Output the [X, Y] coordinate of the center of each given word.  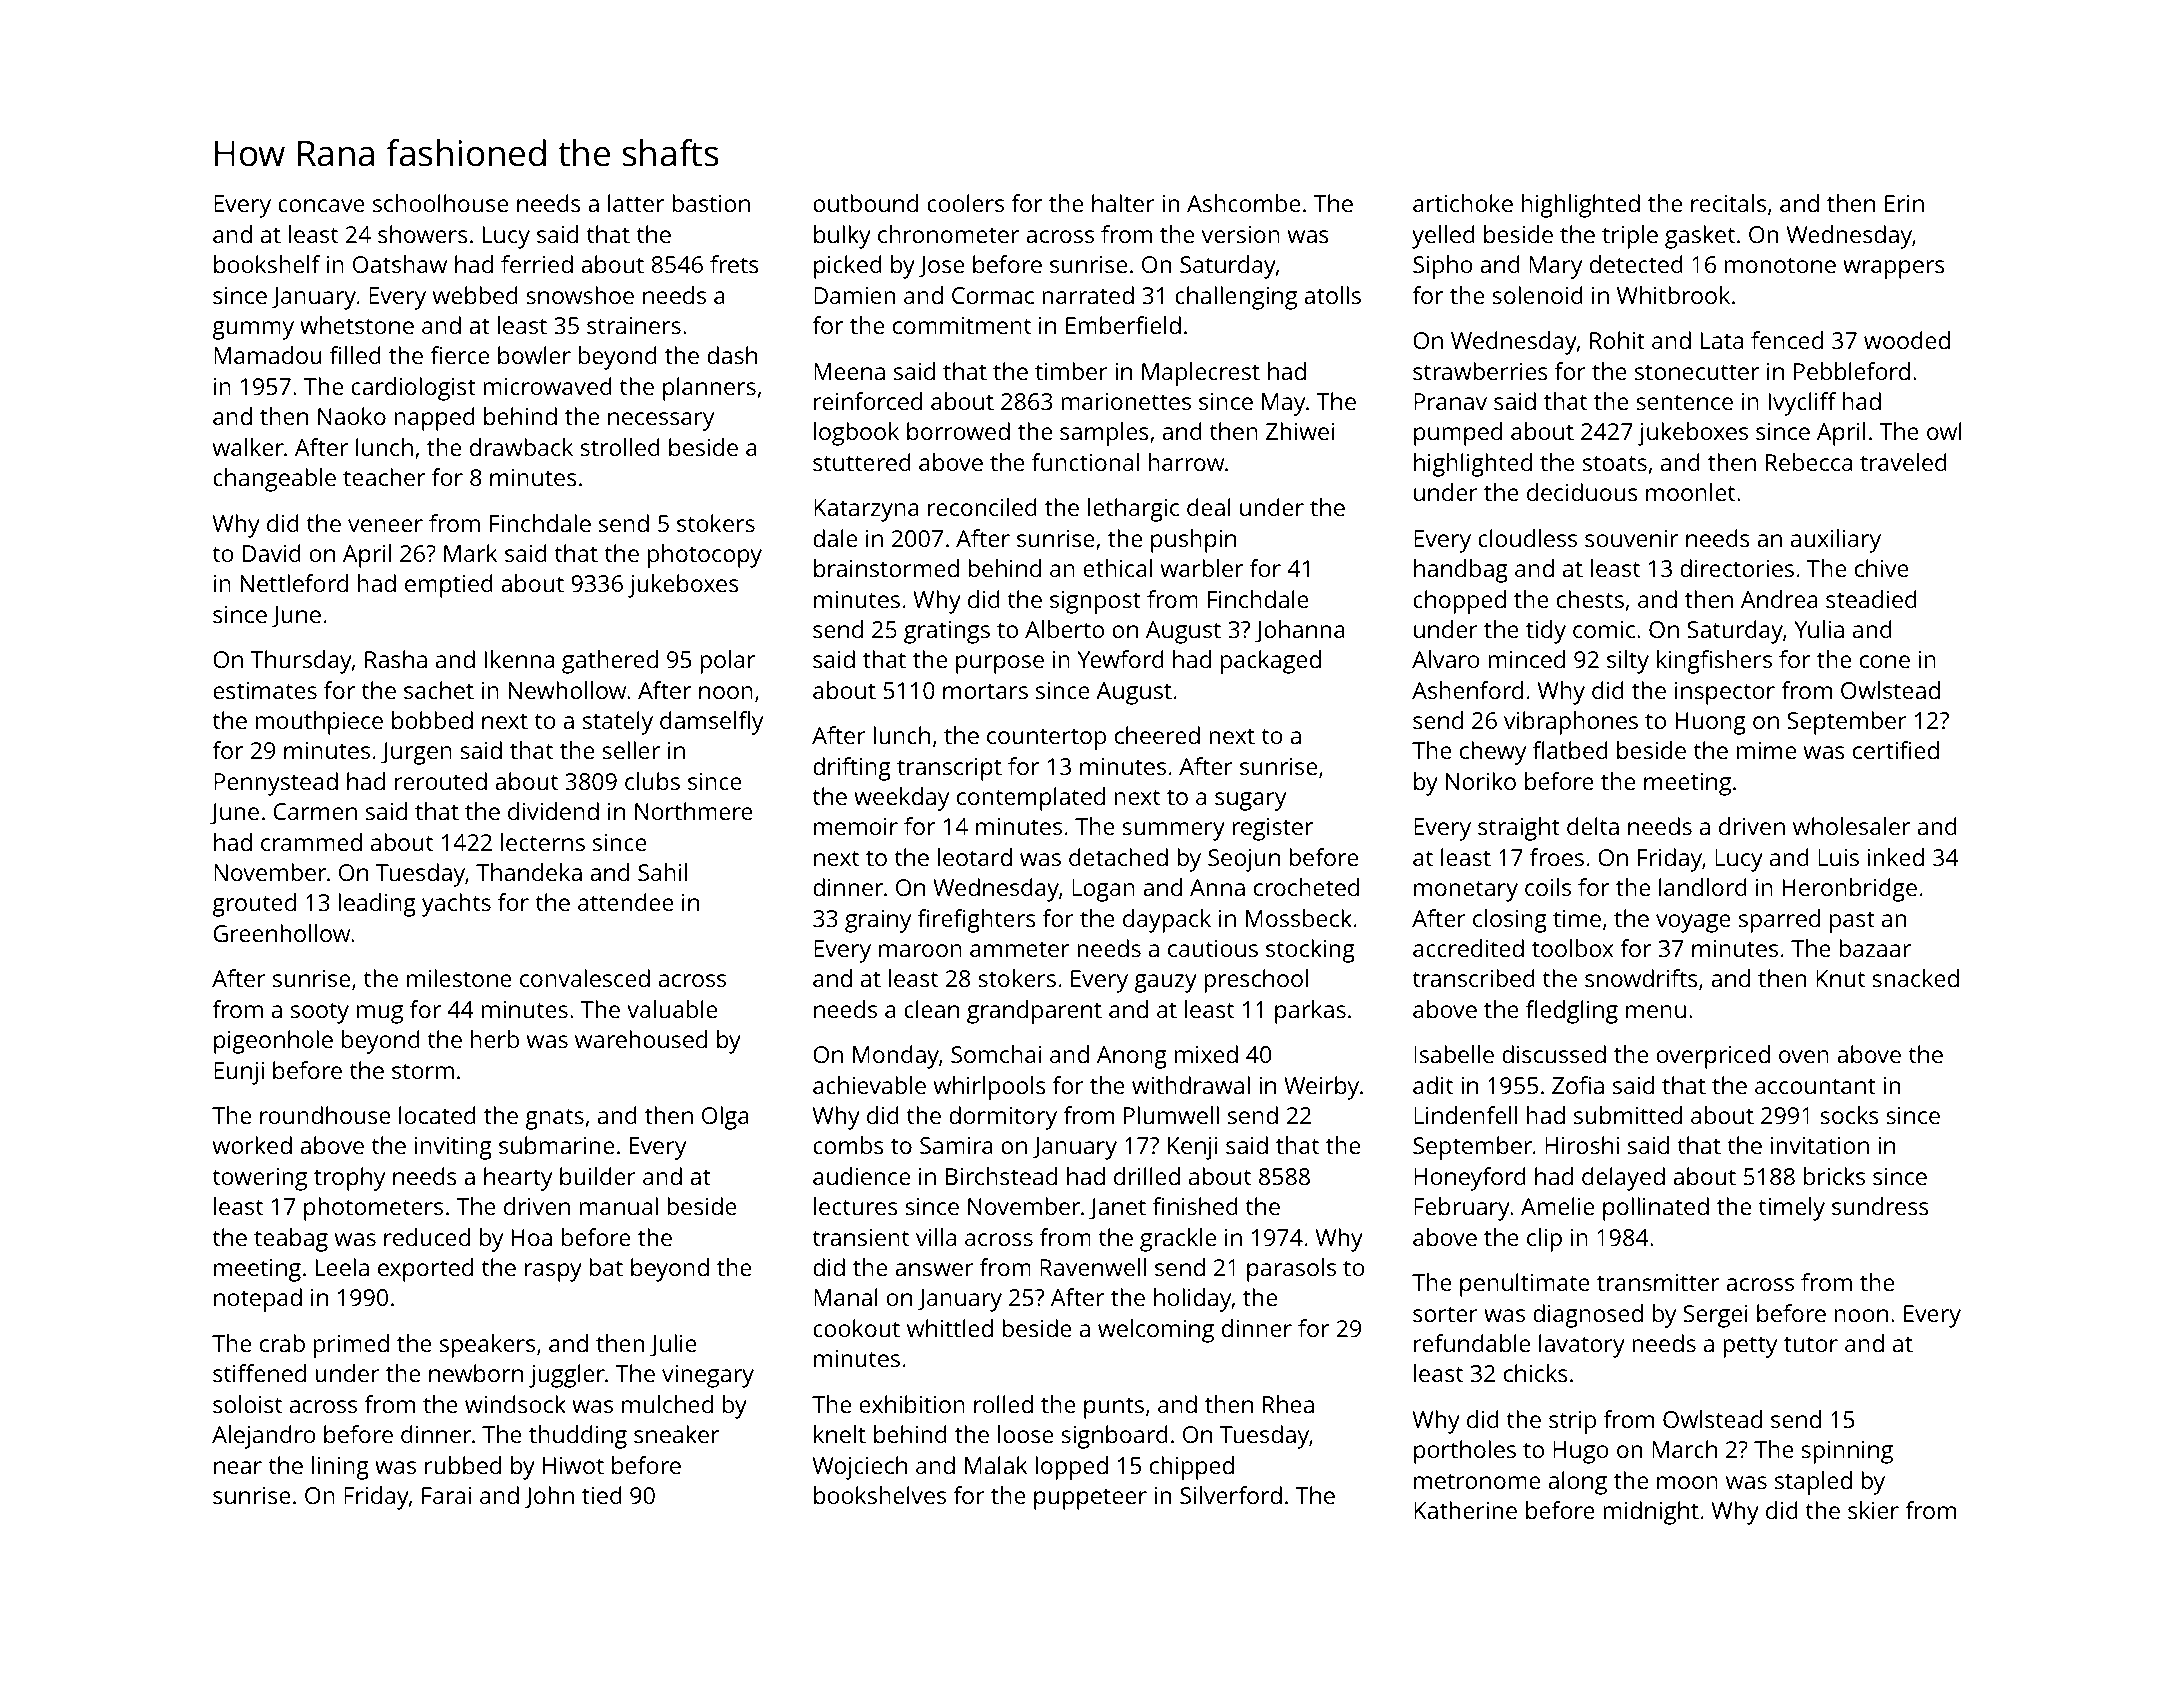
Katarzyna [866, 510]
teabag [291, 1240]
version [1241, 234]
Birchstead [1001, 1176]
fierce [459, 355]
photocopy [705, 556]
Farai [446, 1495]
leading [377, 905]
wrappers [1894, 269]
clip [1544, 1240]
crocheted [1306, 887]
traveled [1903, 462]
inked [1896, 857]
